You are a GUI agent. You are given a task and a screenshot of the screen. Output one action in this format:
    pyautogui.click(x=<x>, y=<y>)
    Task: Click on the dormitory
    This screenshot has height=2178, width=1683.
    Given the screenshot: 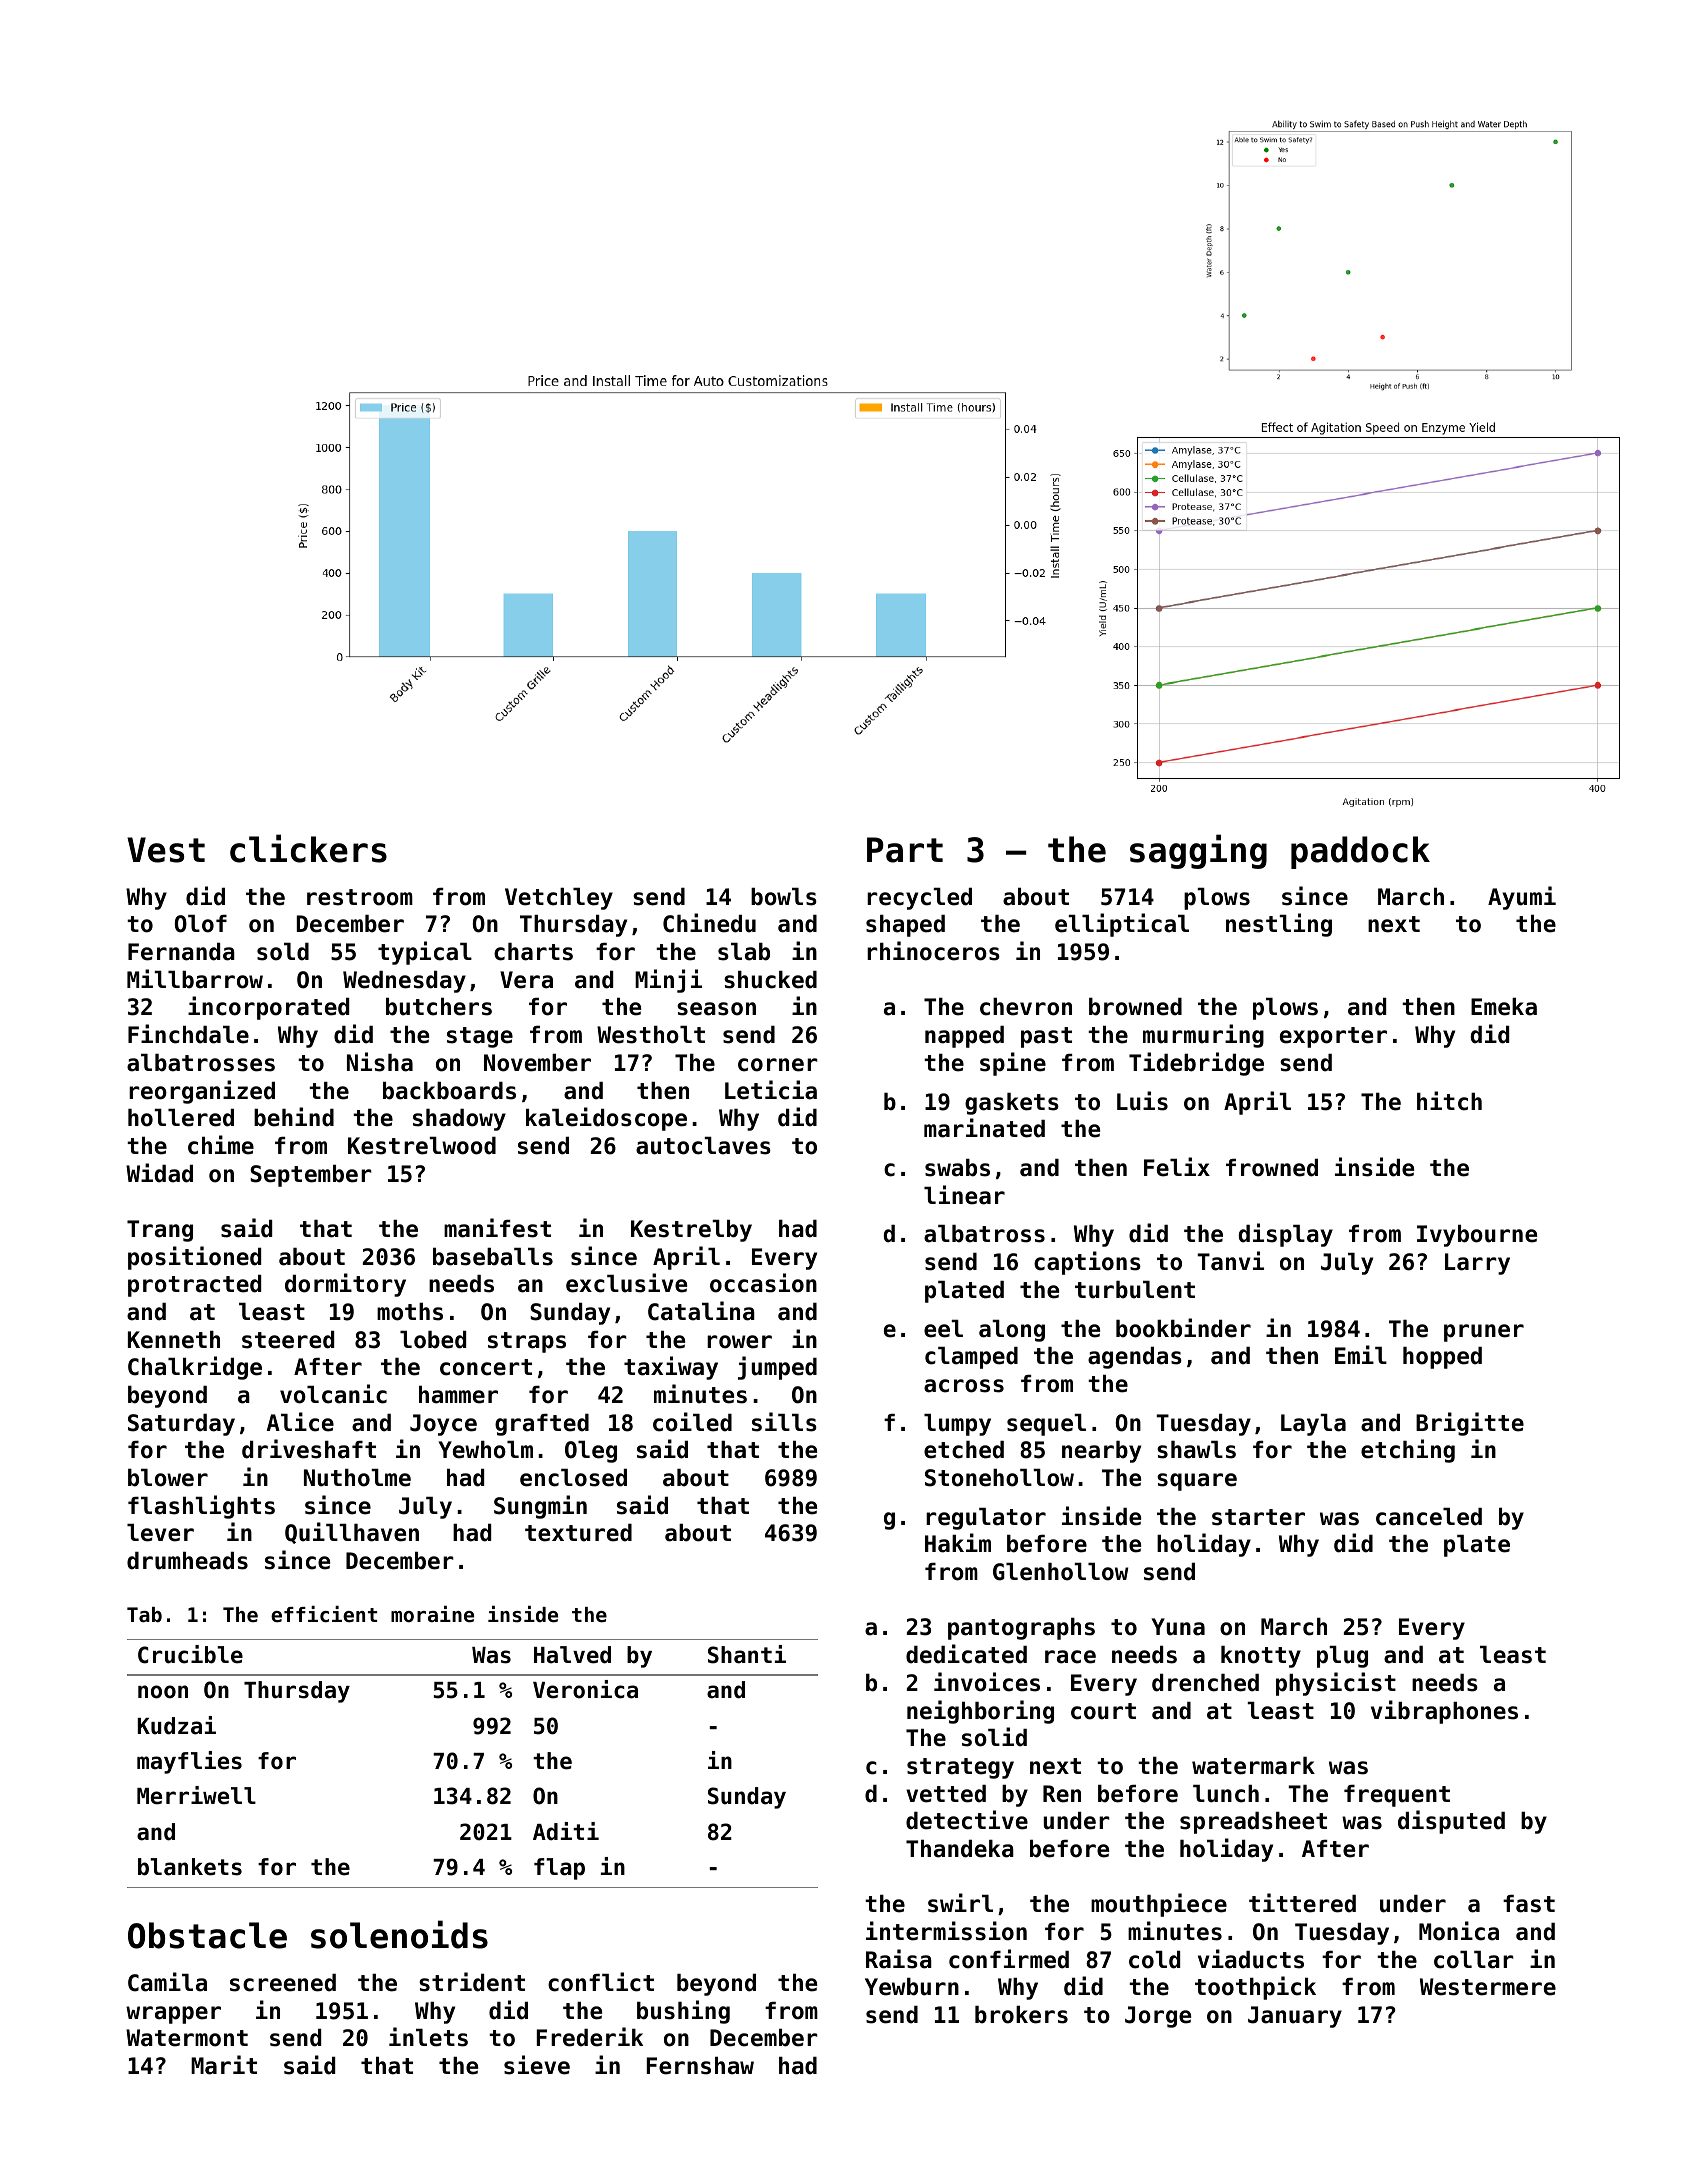 What is the action you would take?
    pyautogui.click(x=345, y=1285)
